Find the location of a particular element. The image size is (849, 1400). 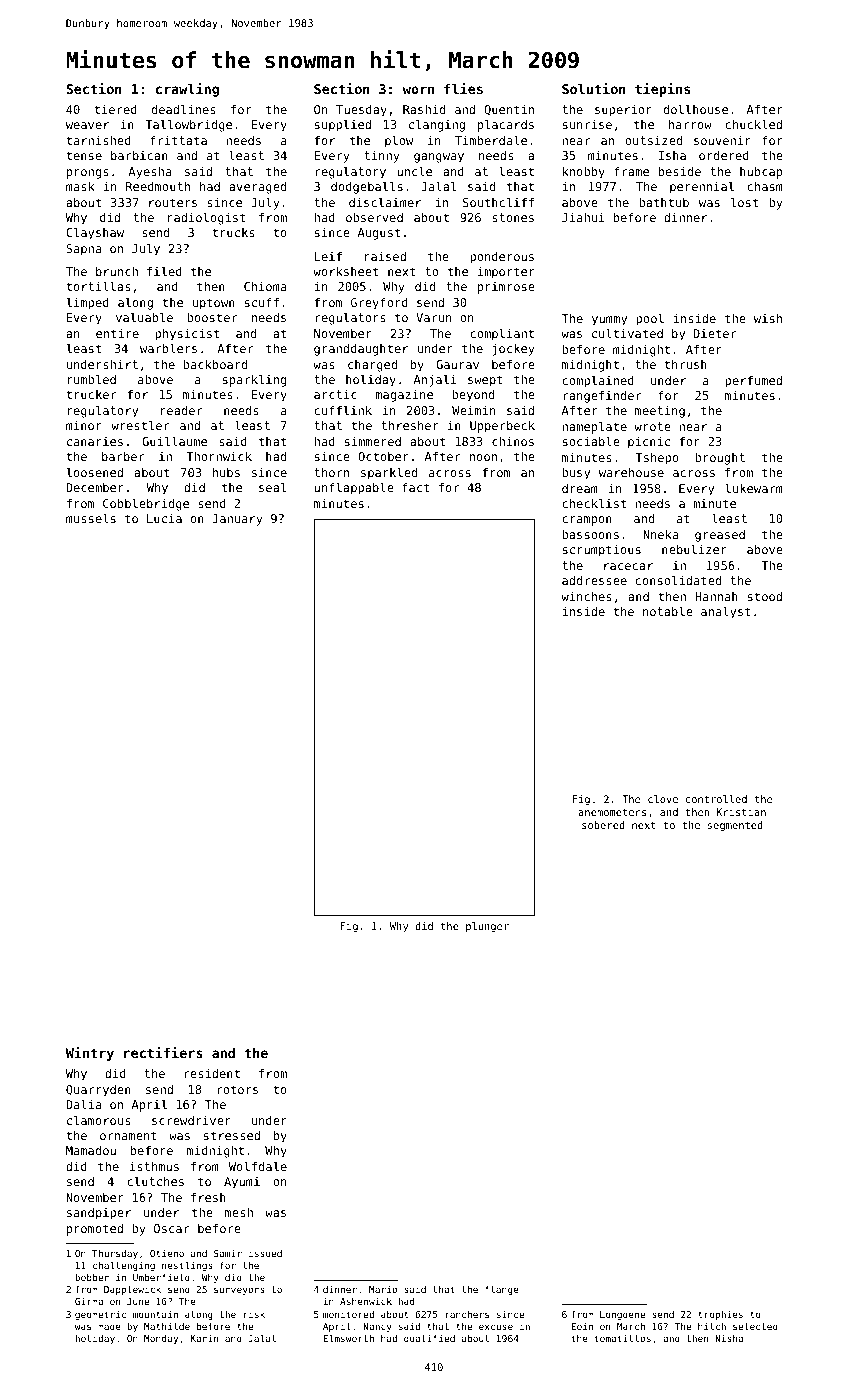

tinny is located at coordinates (382, 157).
